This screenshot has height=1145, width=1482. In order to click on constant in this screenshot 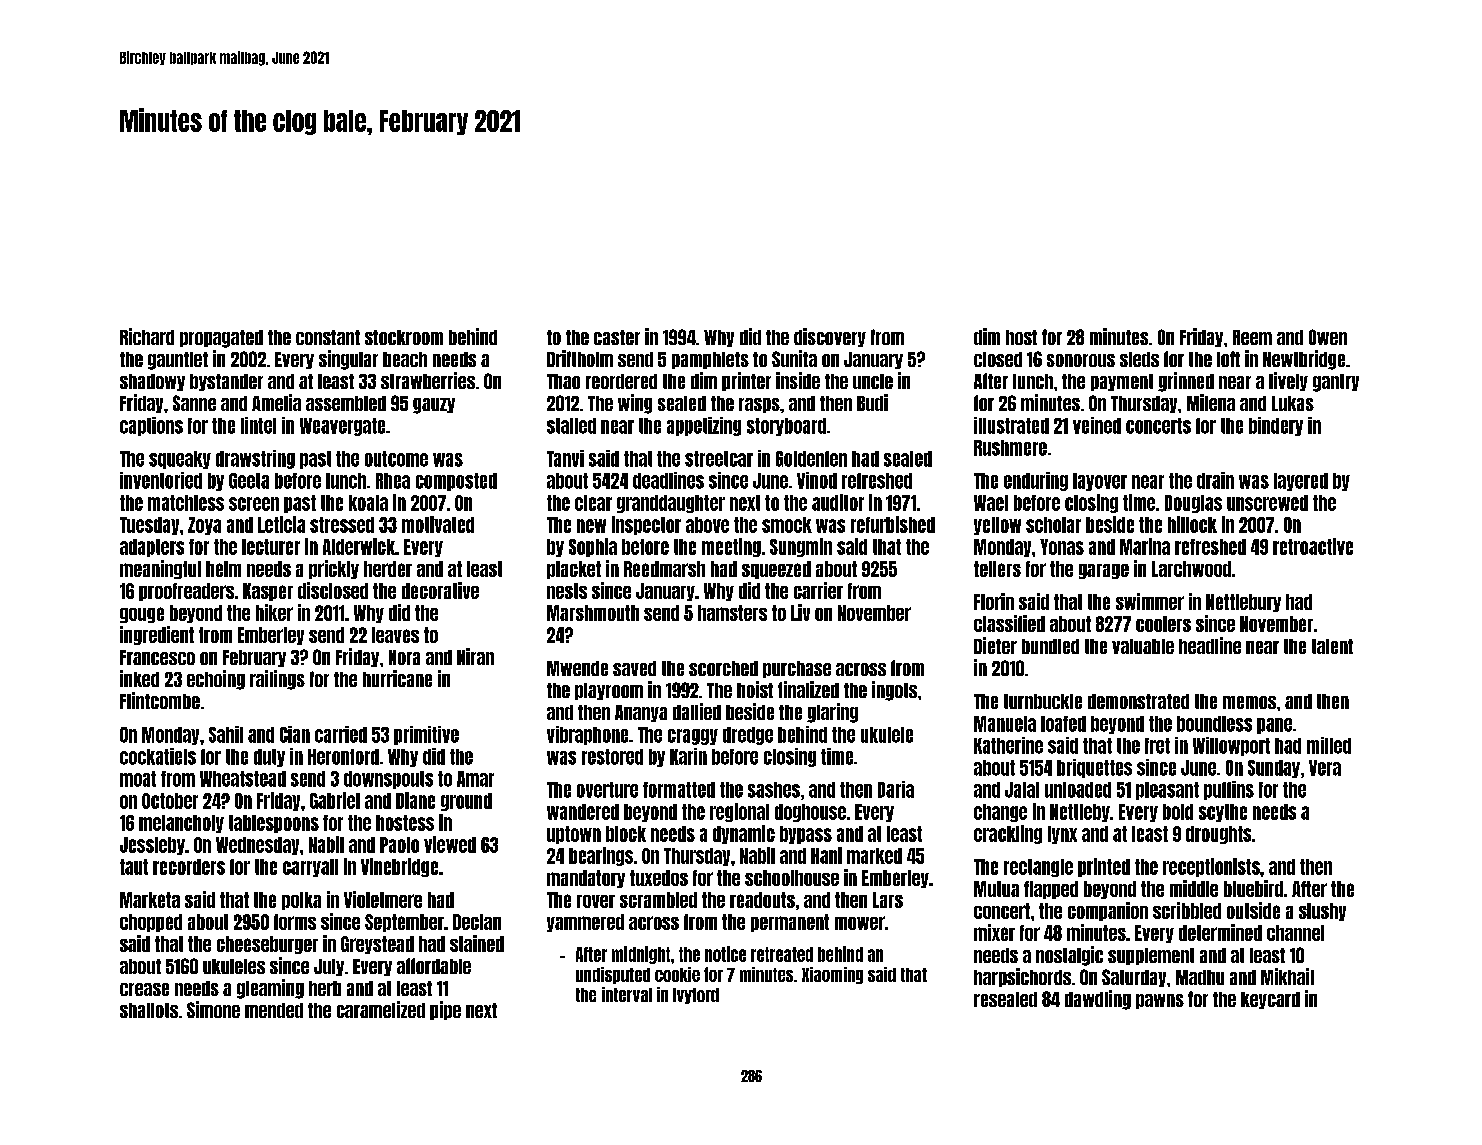, I will do `click(328, 337)`.
